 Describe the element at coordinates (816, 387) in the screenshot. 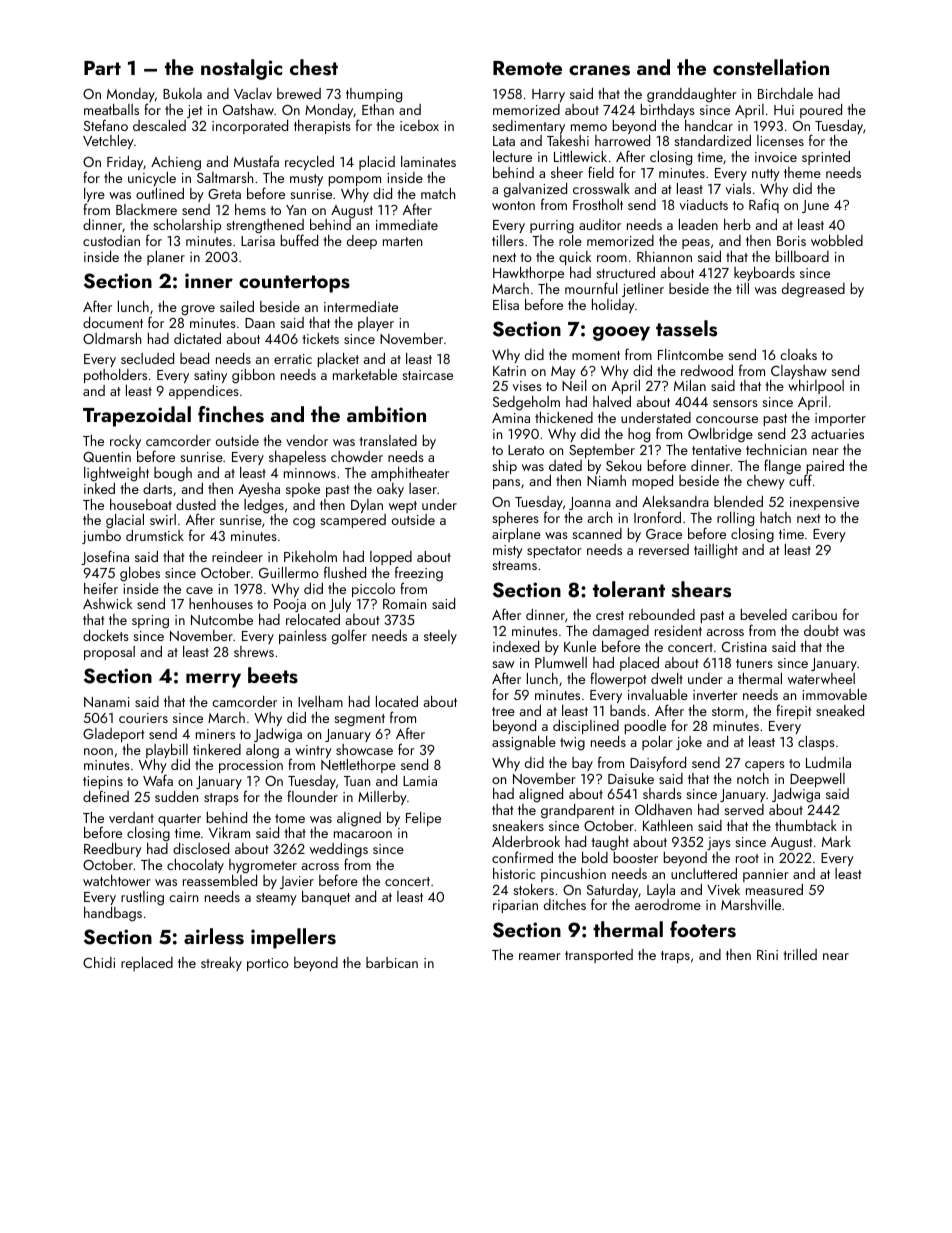

I see `whirlpool` at that location.
